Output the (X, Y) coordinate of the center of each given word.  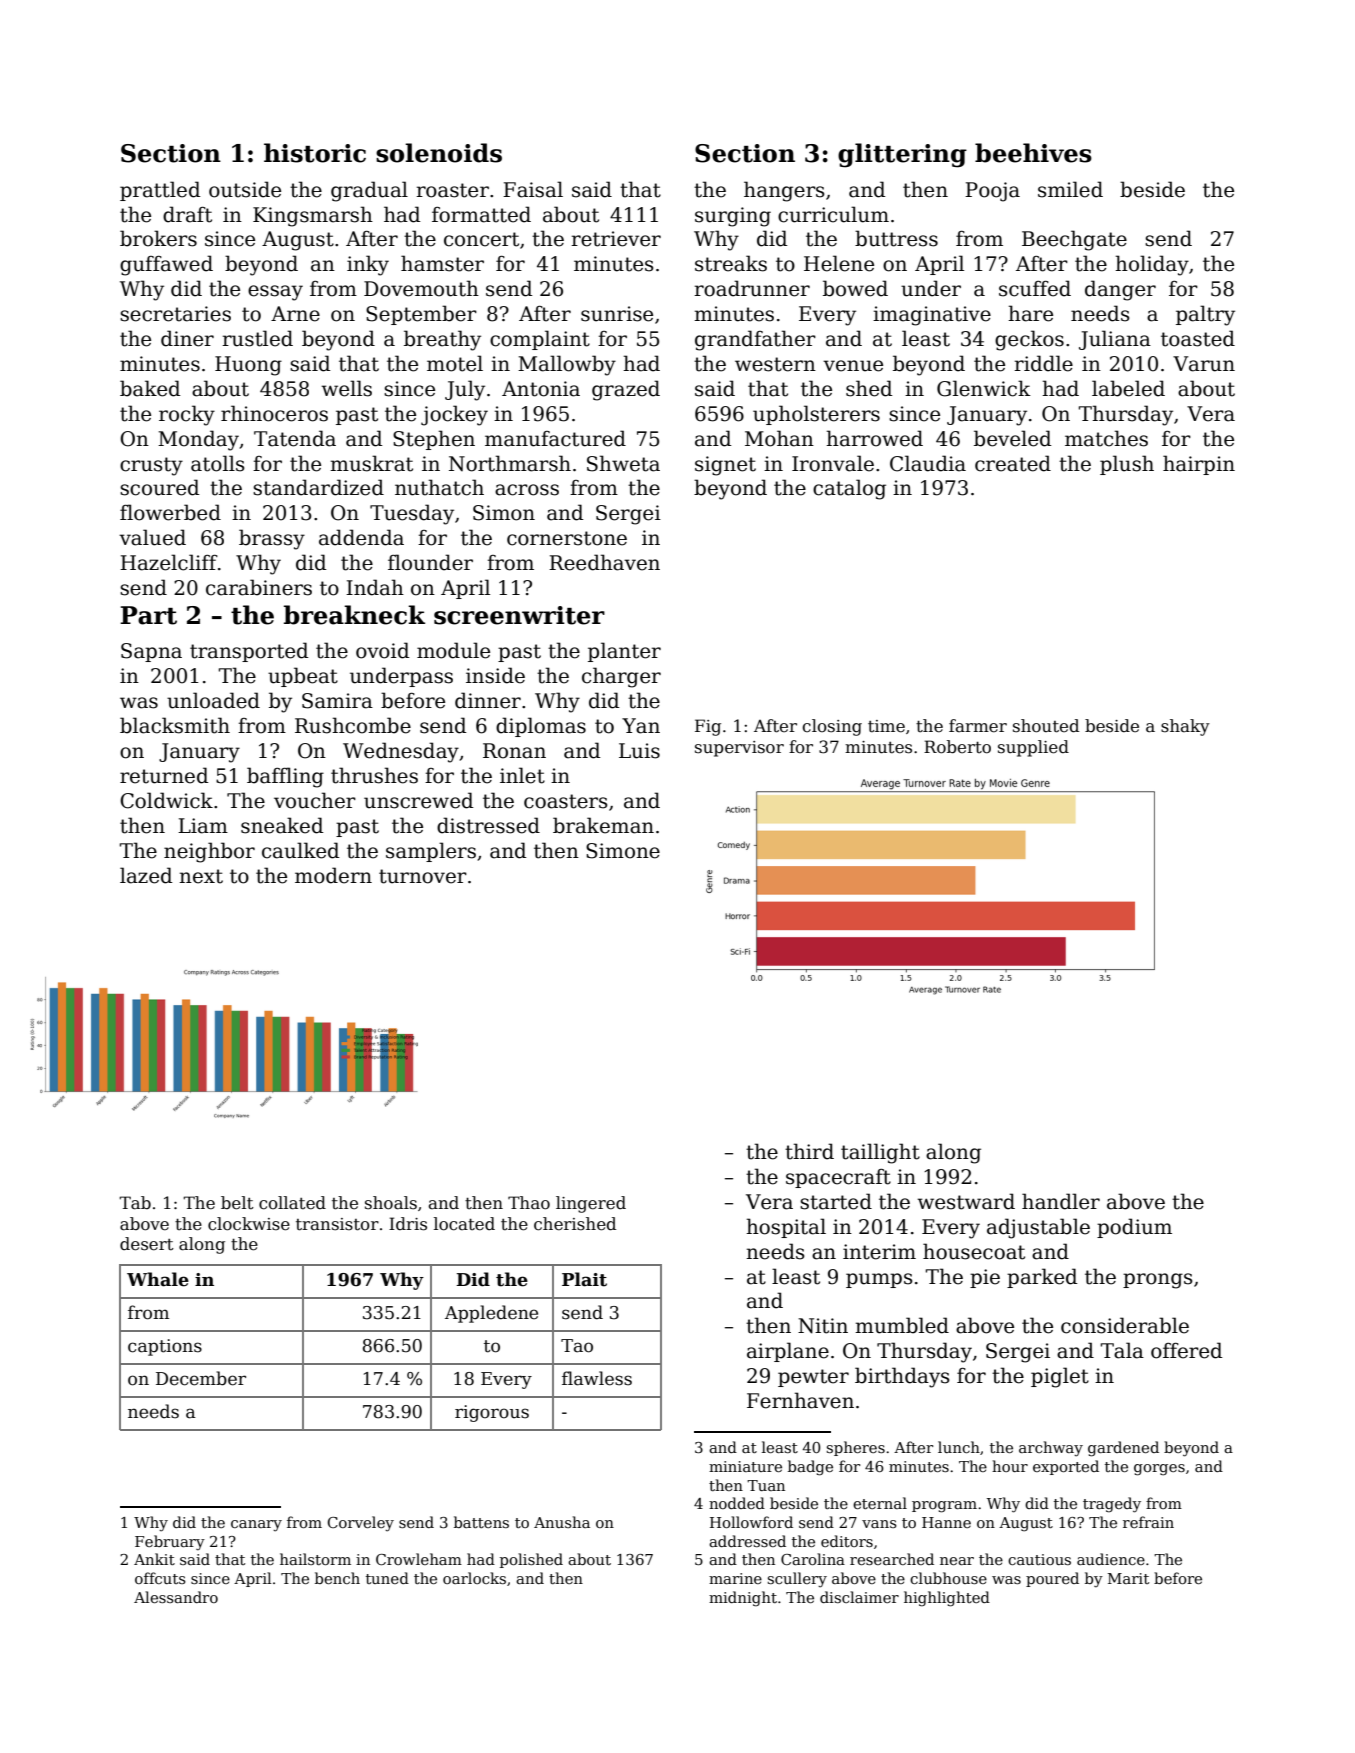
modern (333, 875)
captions (165, 1347)
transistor (337, 1224)
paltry (1205, 315)
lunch (959, 1447)
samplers (431, 852)
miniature (745, 1466)
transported (249, 652)
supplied (1033, 748)
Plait (584, 1279)
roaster (452, 190)
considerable (1125, 1325)
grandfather (755, 340)
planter (624, 652)
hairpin (1199, 465)
